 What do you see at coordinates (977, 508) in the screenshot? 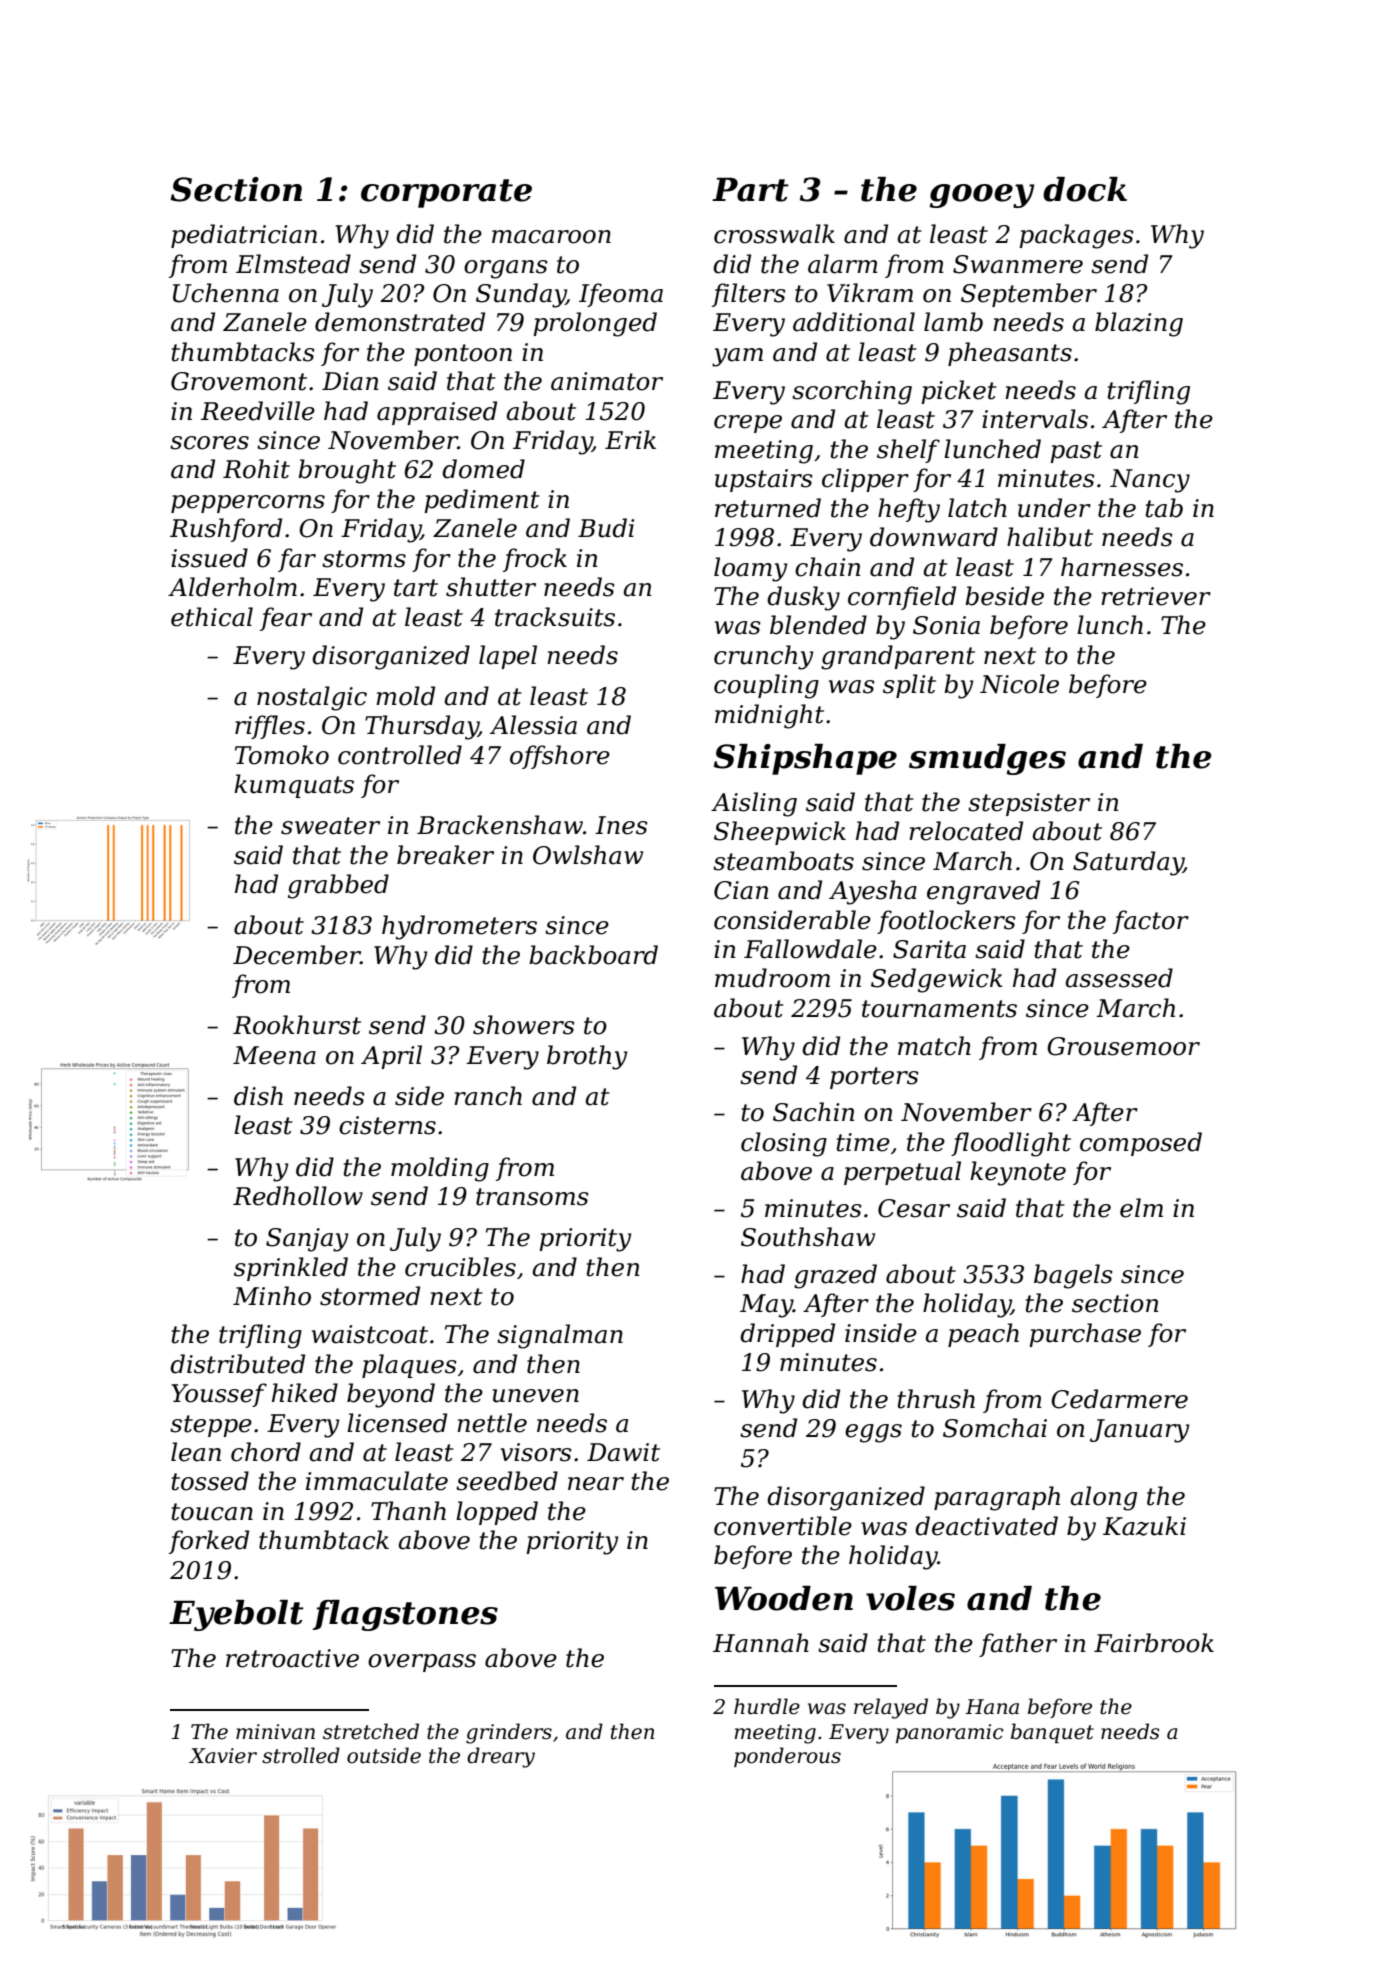
I see `latch` at bounding box center [977, 508].
